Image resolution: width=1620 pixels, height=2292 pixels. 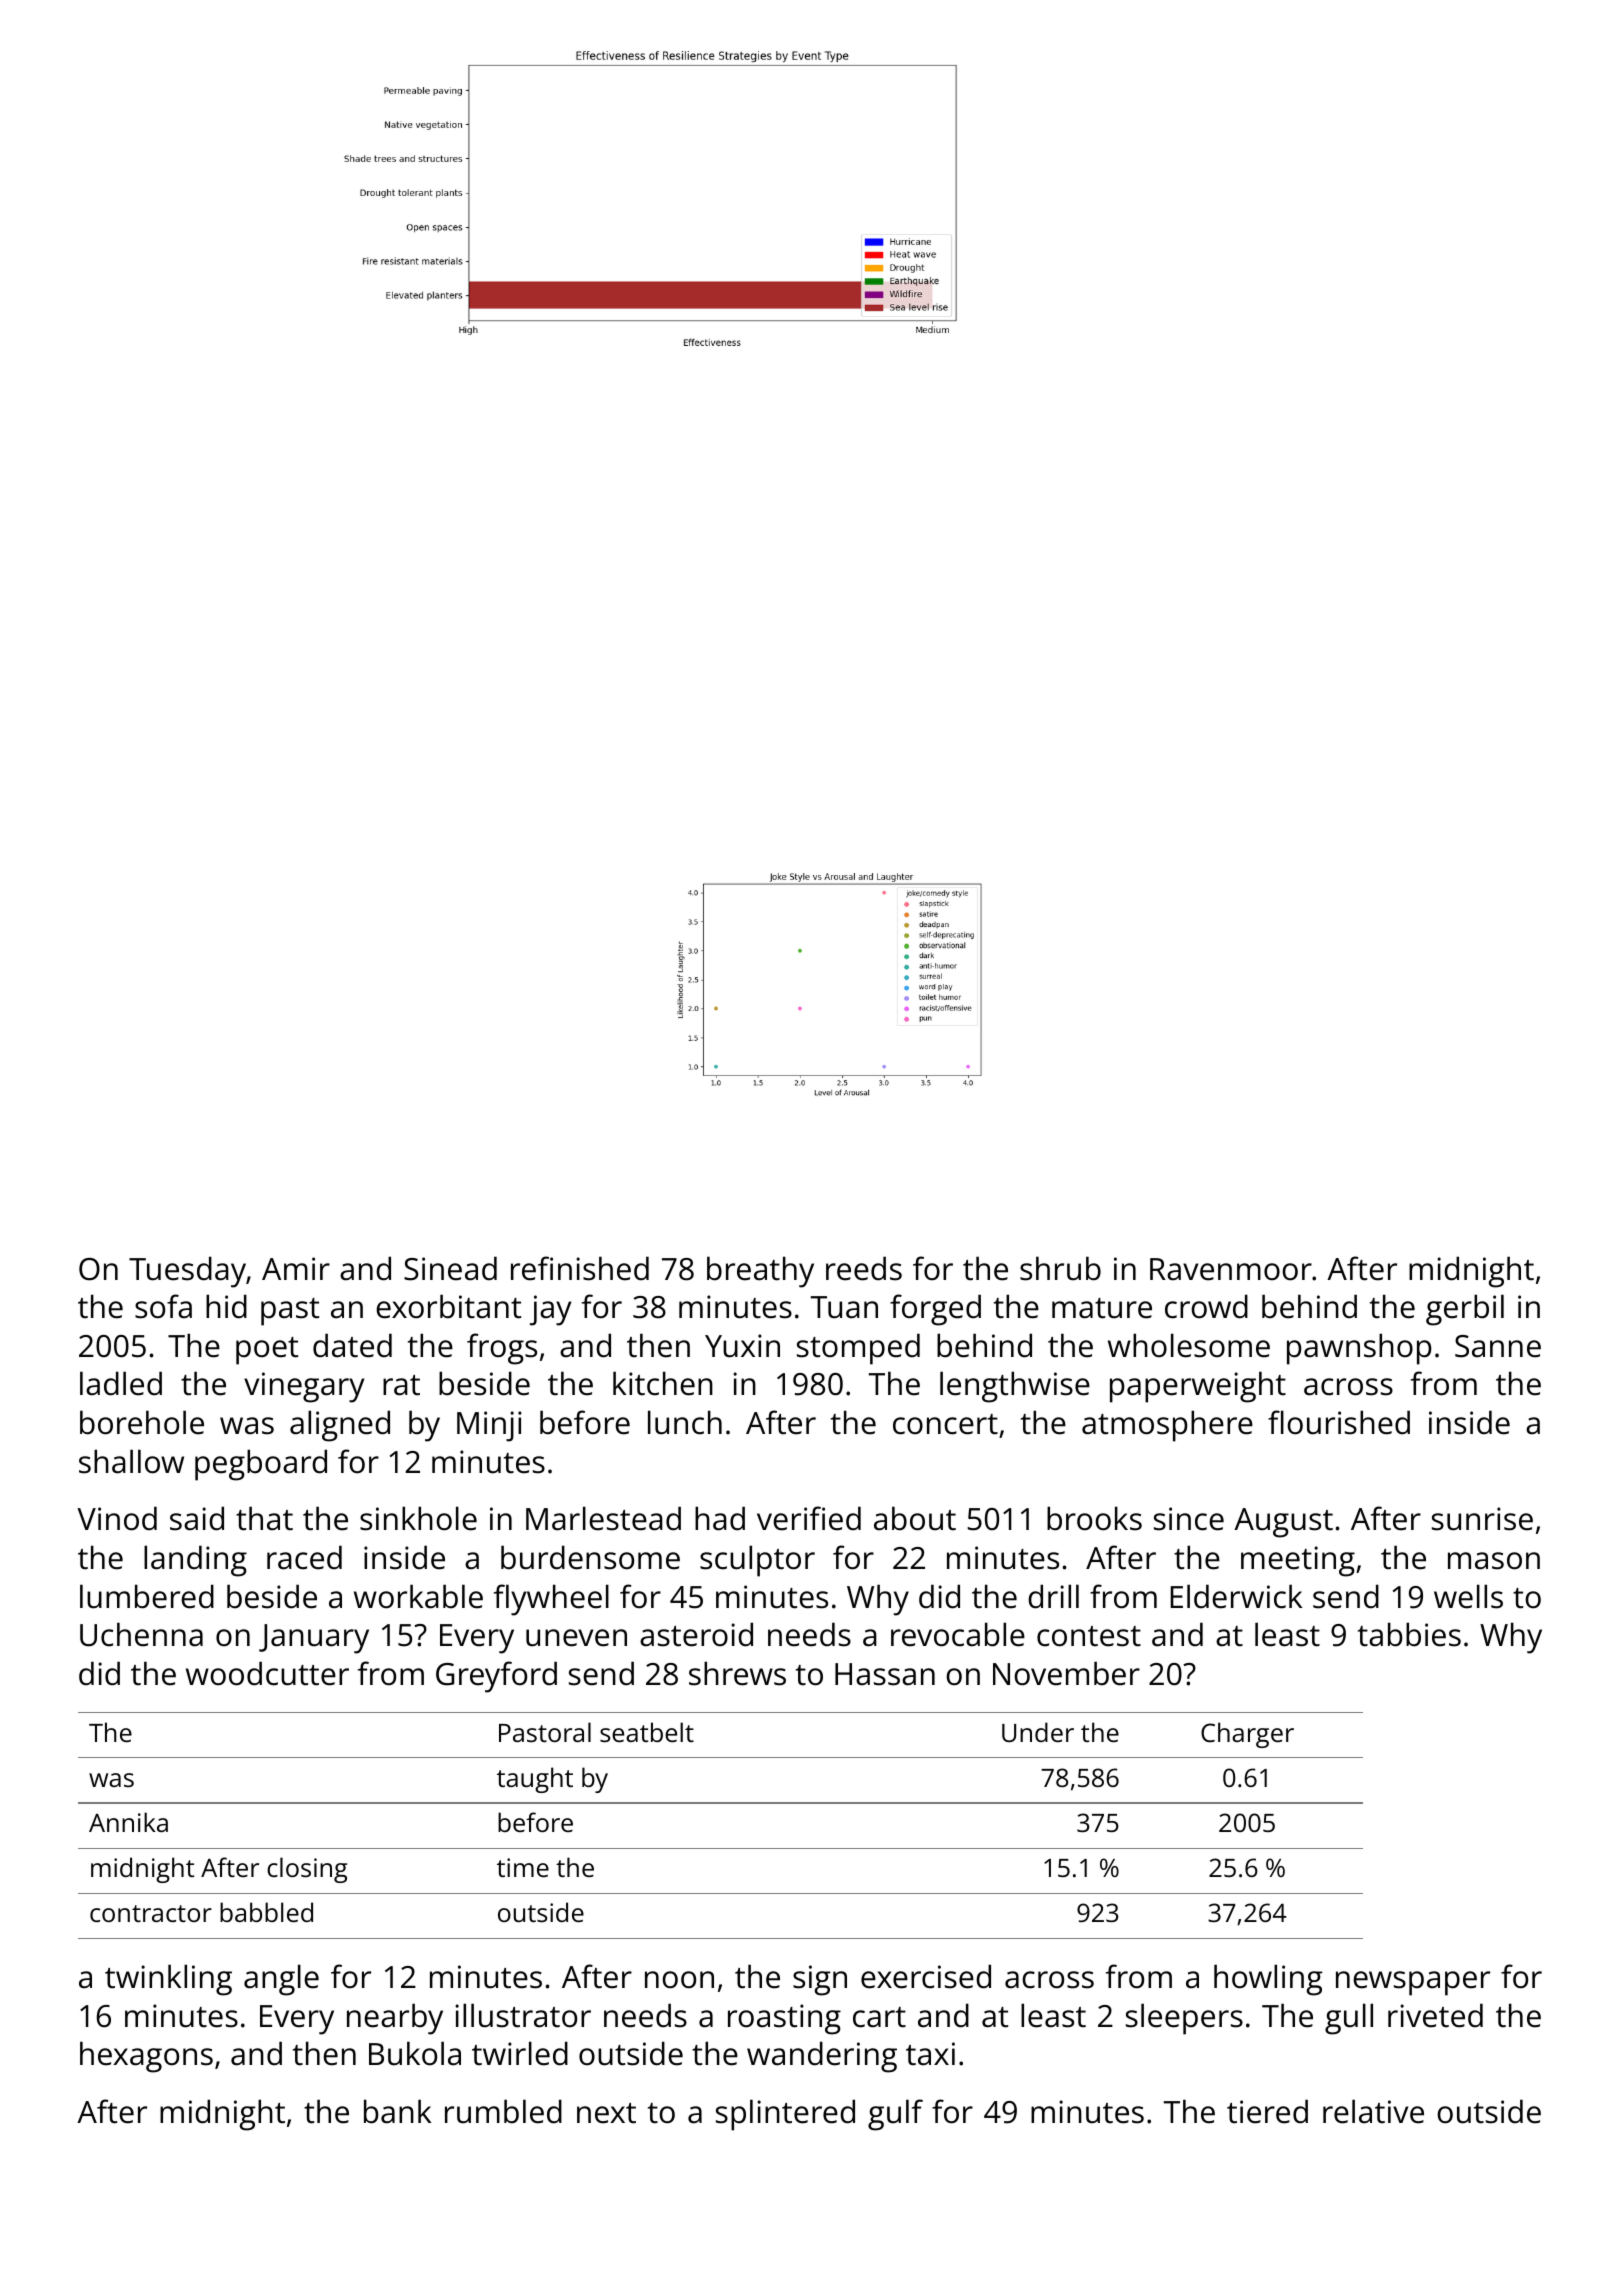 What do you see at coordinates (785, 2115) in the document?
I see `splintered` at bounding box center [785, 2115].
